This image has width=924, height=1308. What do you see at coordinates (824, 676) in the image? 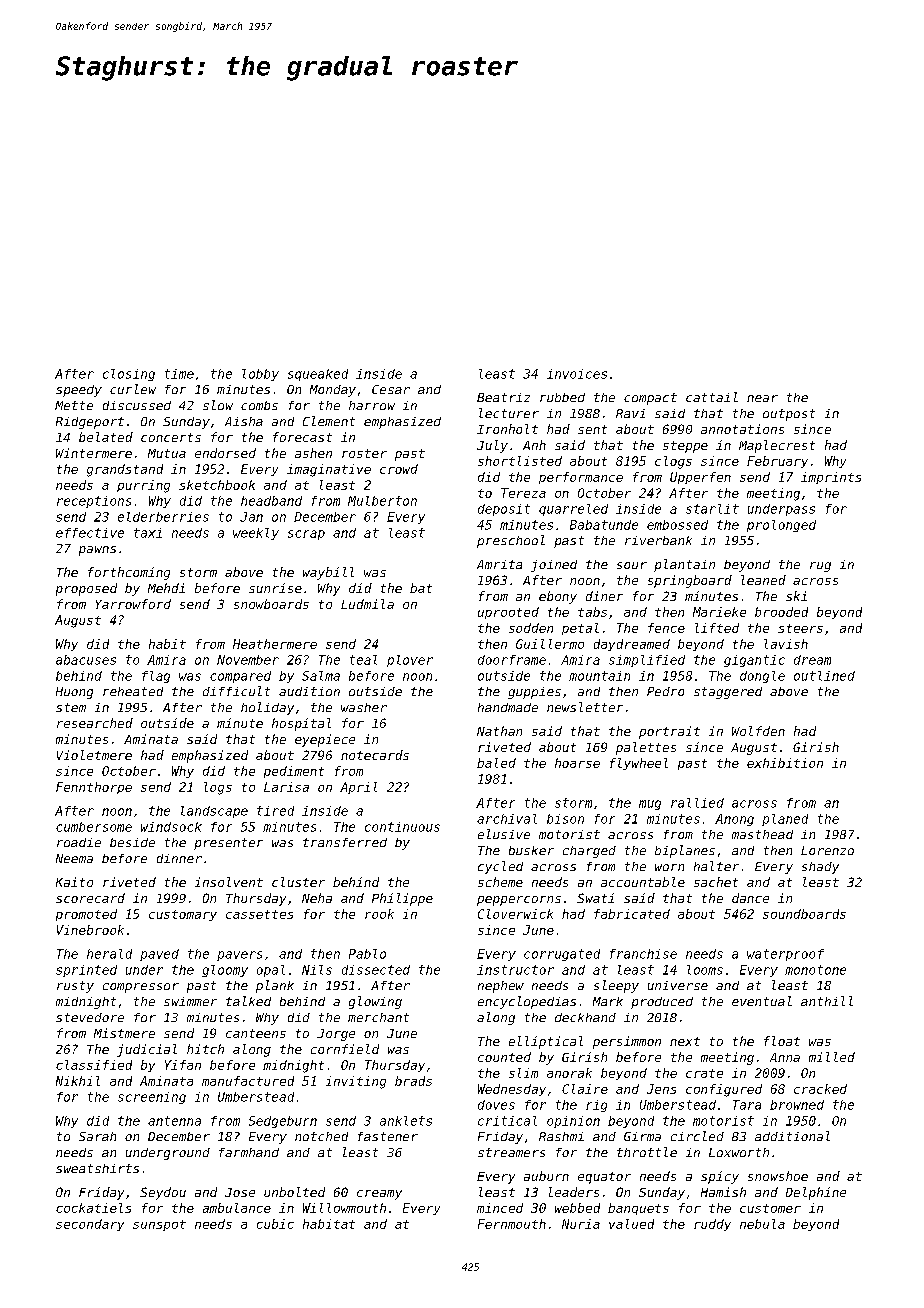
I see `outlined` at bounding box center [824, 676].
